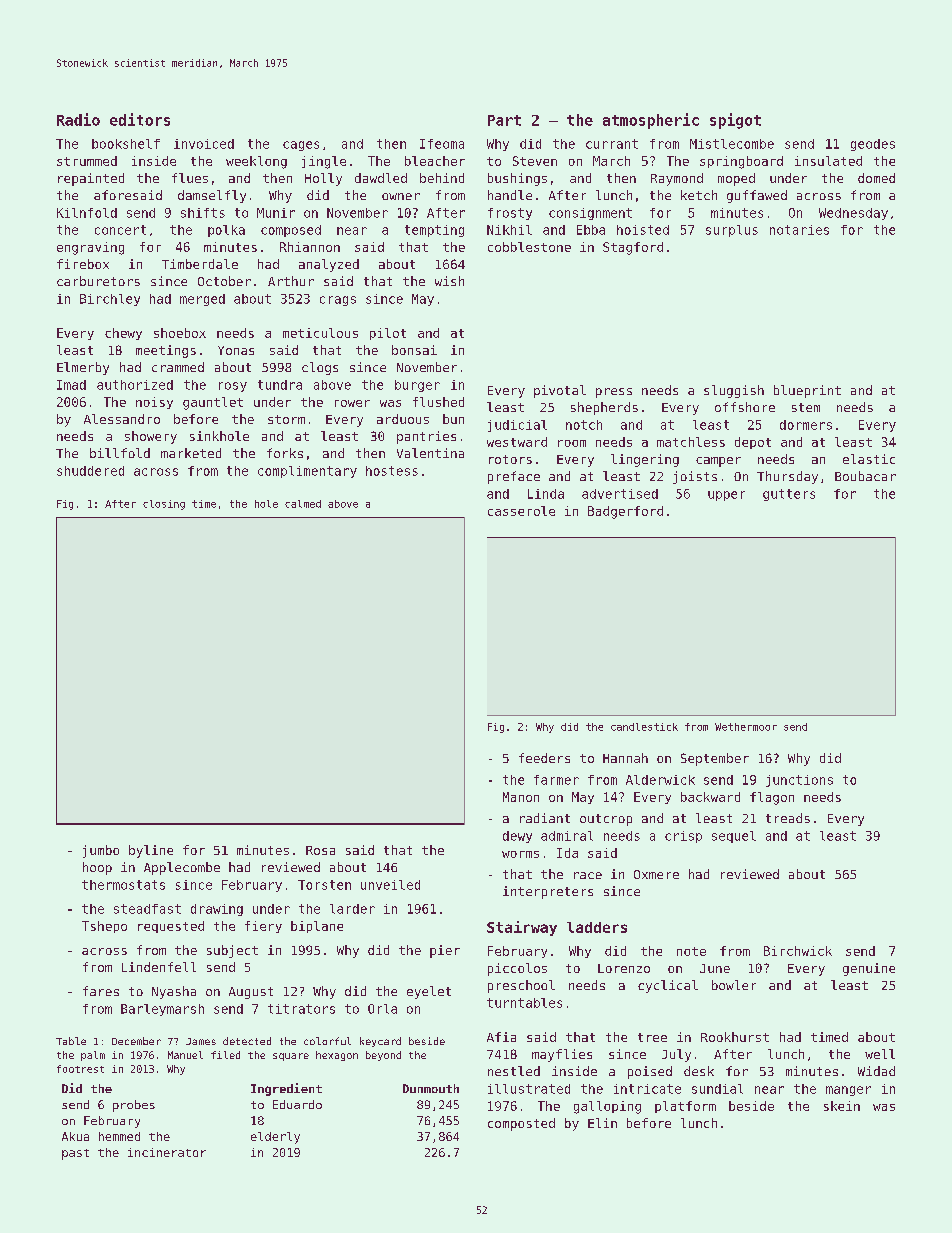  Describe the element at coordinates (732, 231) in the screenshot. I see `surplus` at that location.
